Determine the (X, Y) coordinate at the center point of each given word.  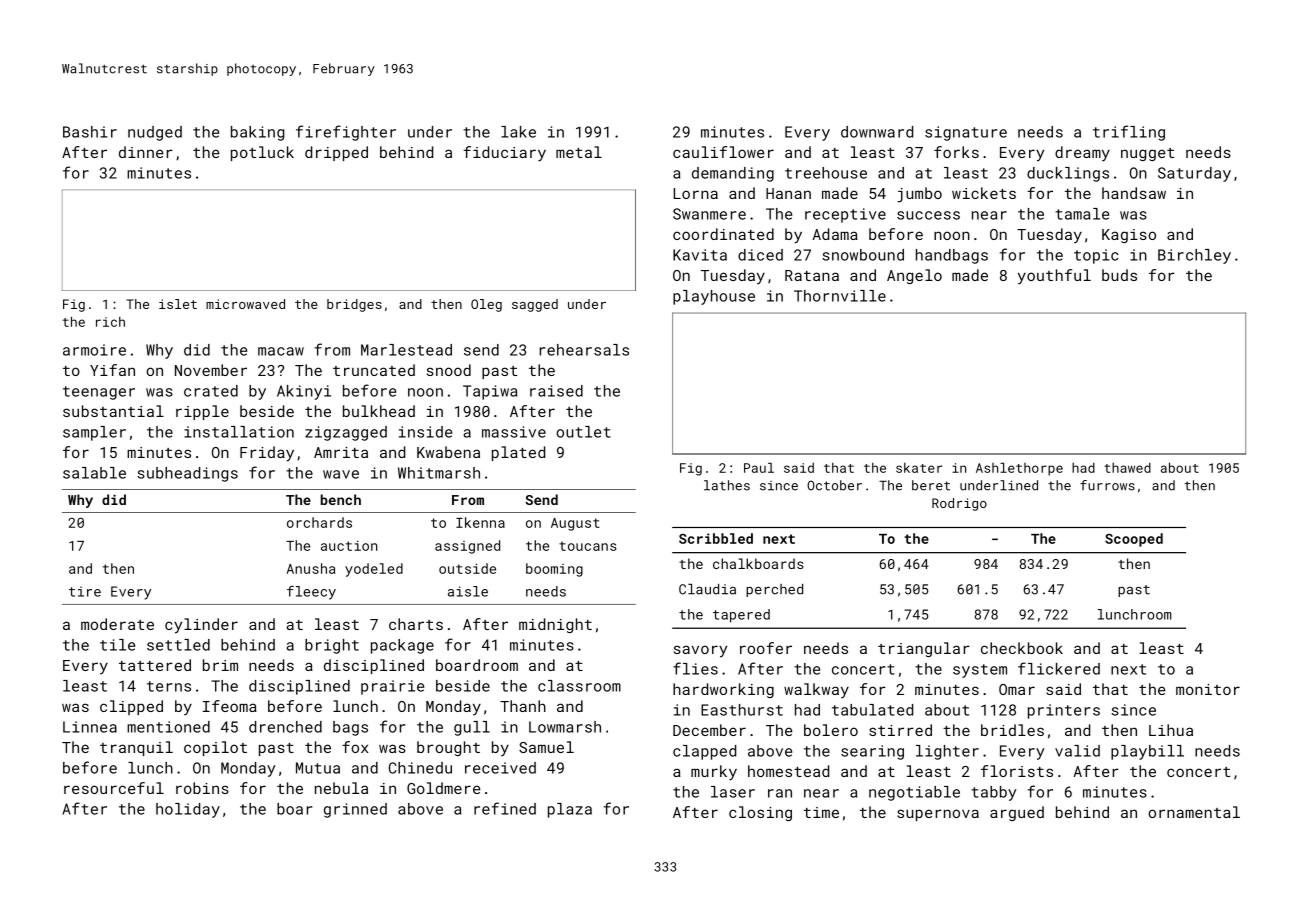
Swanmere (709, 214)
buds (1119, 275)
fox (355, 747)
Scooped (1134, 540)
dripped (336, 153)
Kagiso (1129, 236)
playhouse (714, 297)
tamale (1082, 214)
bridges (354, 305)
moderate (117, 624)
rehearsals (584, 350)
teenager (99, 393)
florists (1017, 771)
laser (733, 792)
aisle (468, 591)
